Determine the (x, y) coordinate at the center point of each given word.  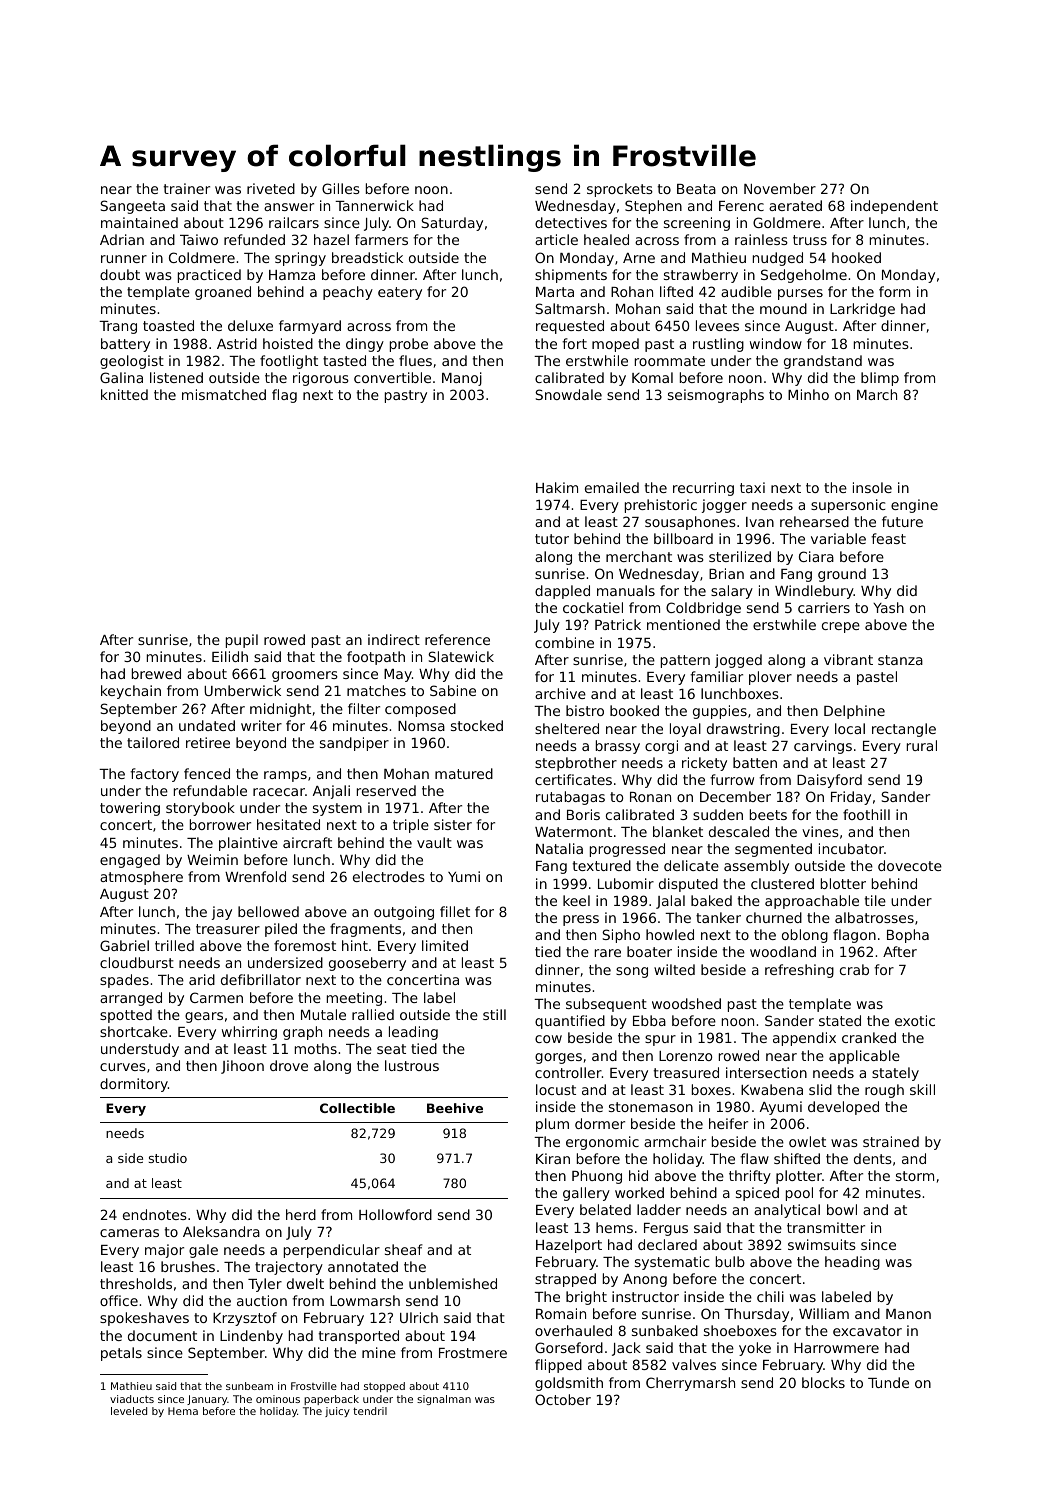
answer (289, 207)
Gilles (341, 188)
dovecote (910, 865)
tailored (153, 742)
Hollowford (395, 1214)
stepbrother (576, 764)
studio (168, 1158)
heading (852, 1263)
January (207, 1400)
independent (894, 207)
